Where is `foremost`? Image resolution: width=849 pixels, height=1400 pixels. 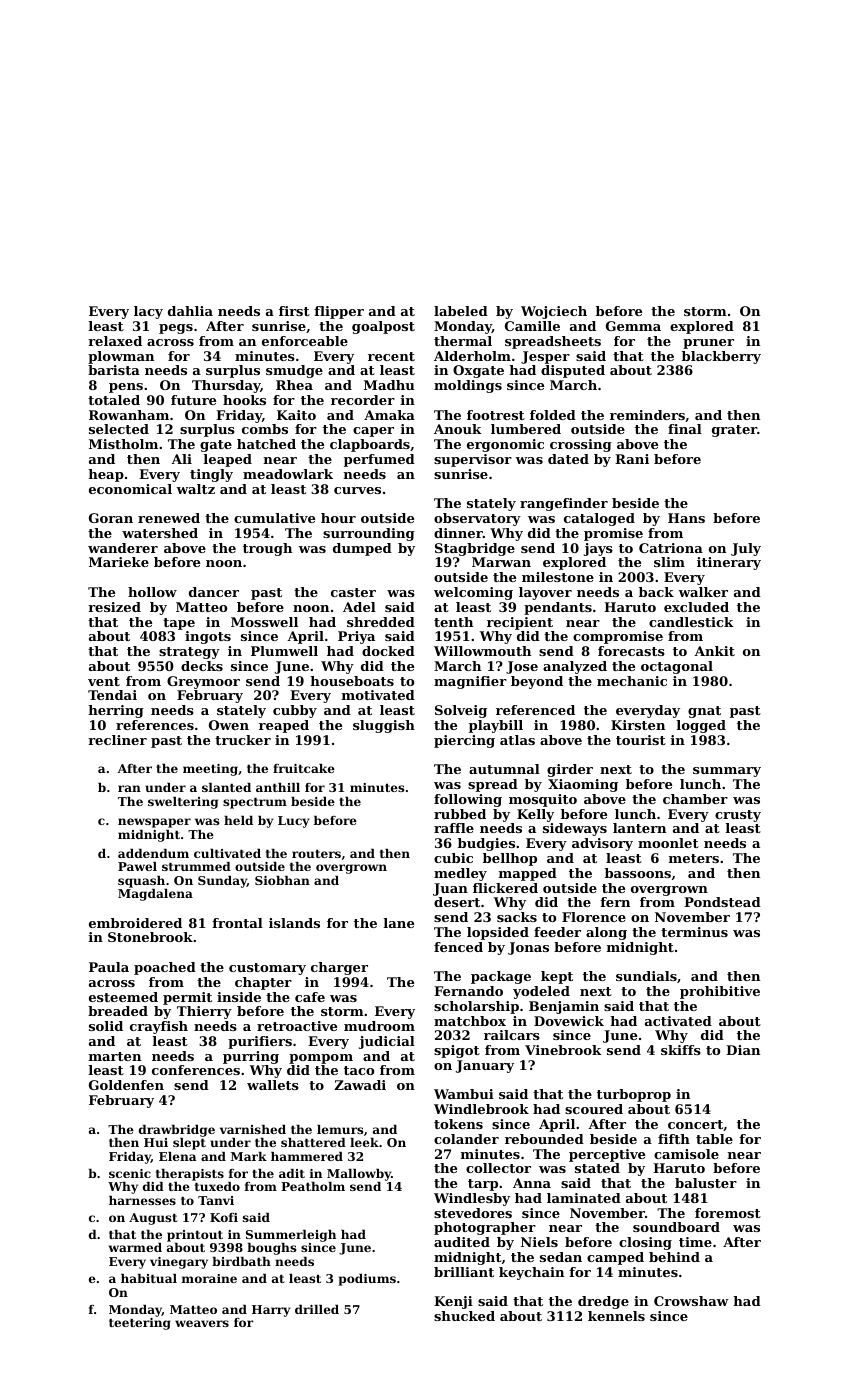 foremost is located at coordinates (728, 1213).
